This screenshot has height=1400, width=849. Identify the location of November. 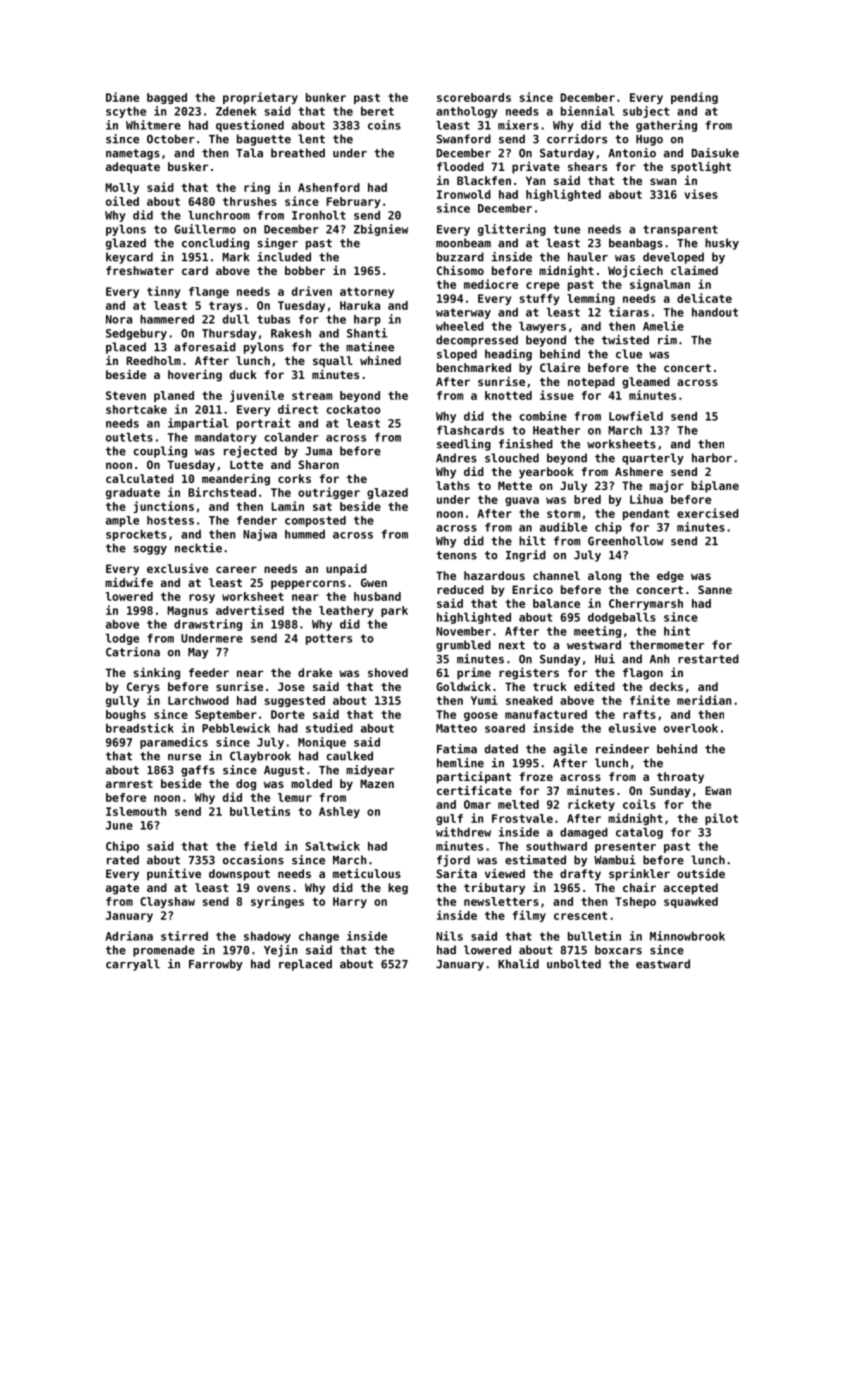
(463, 631).
